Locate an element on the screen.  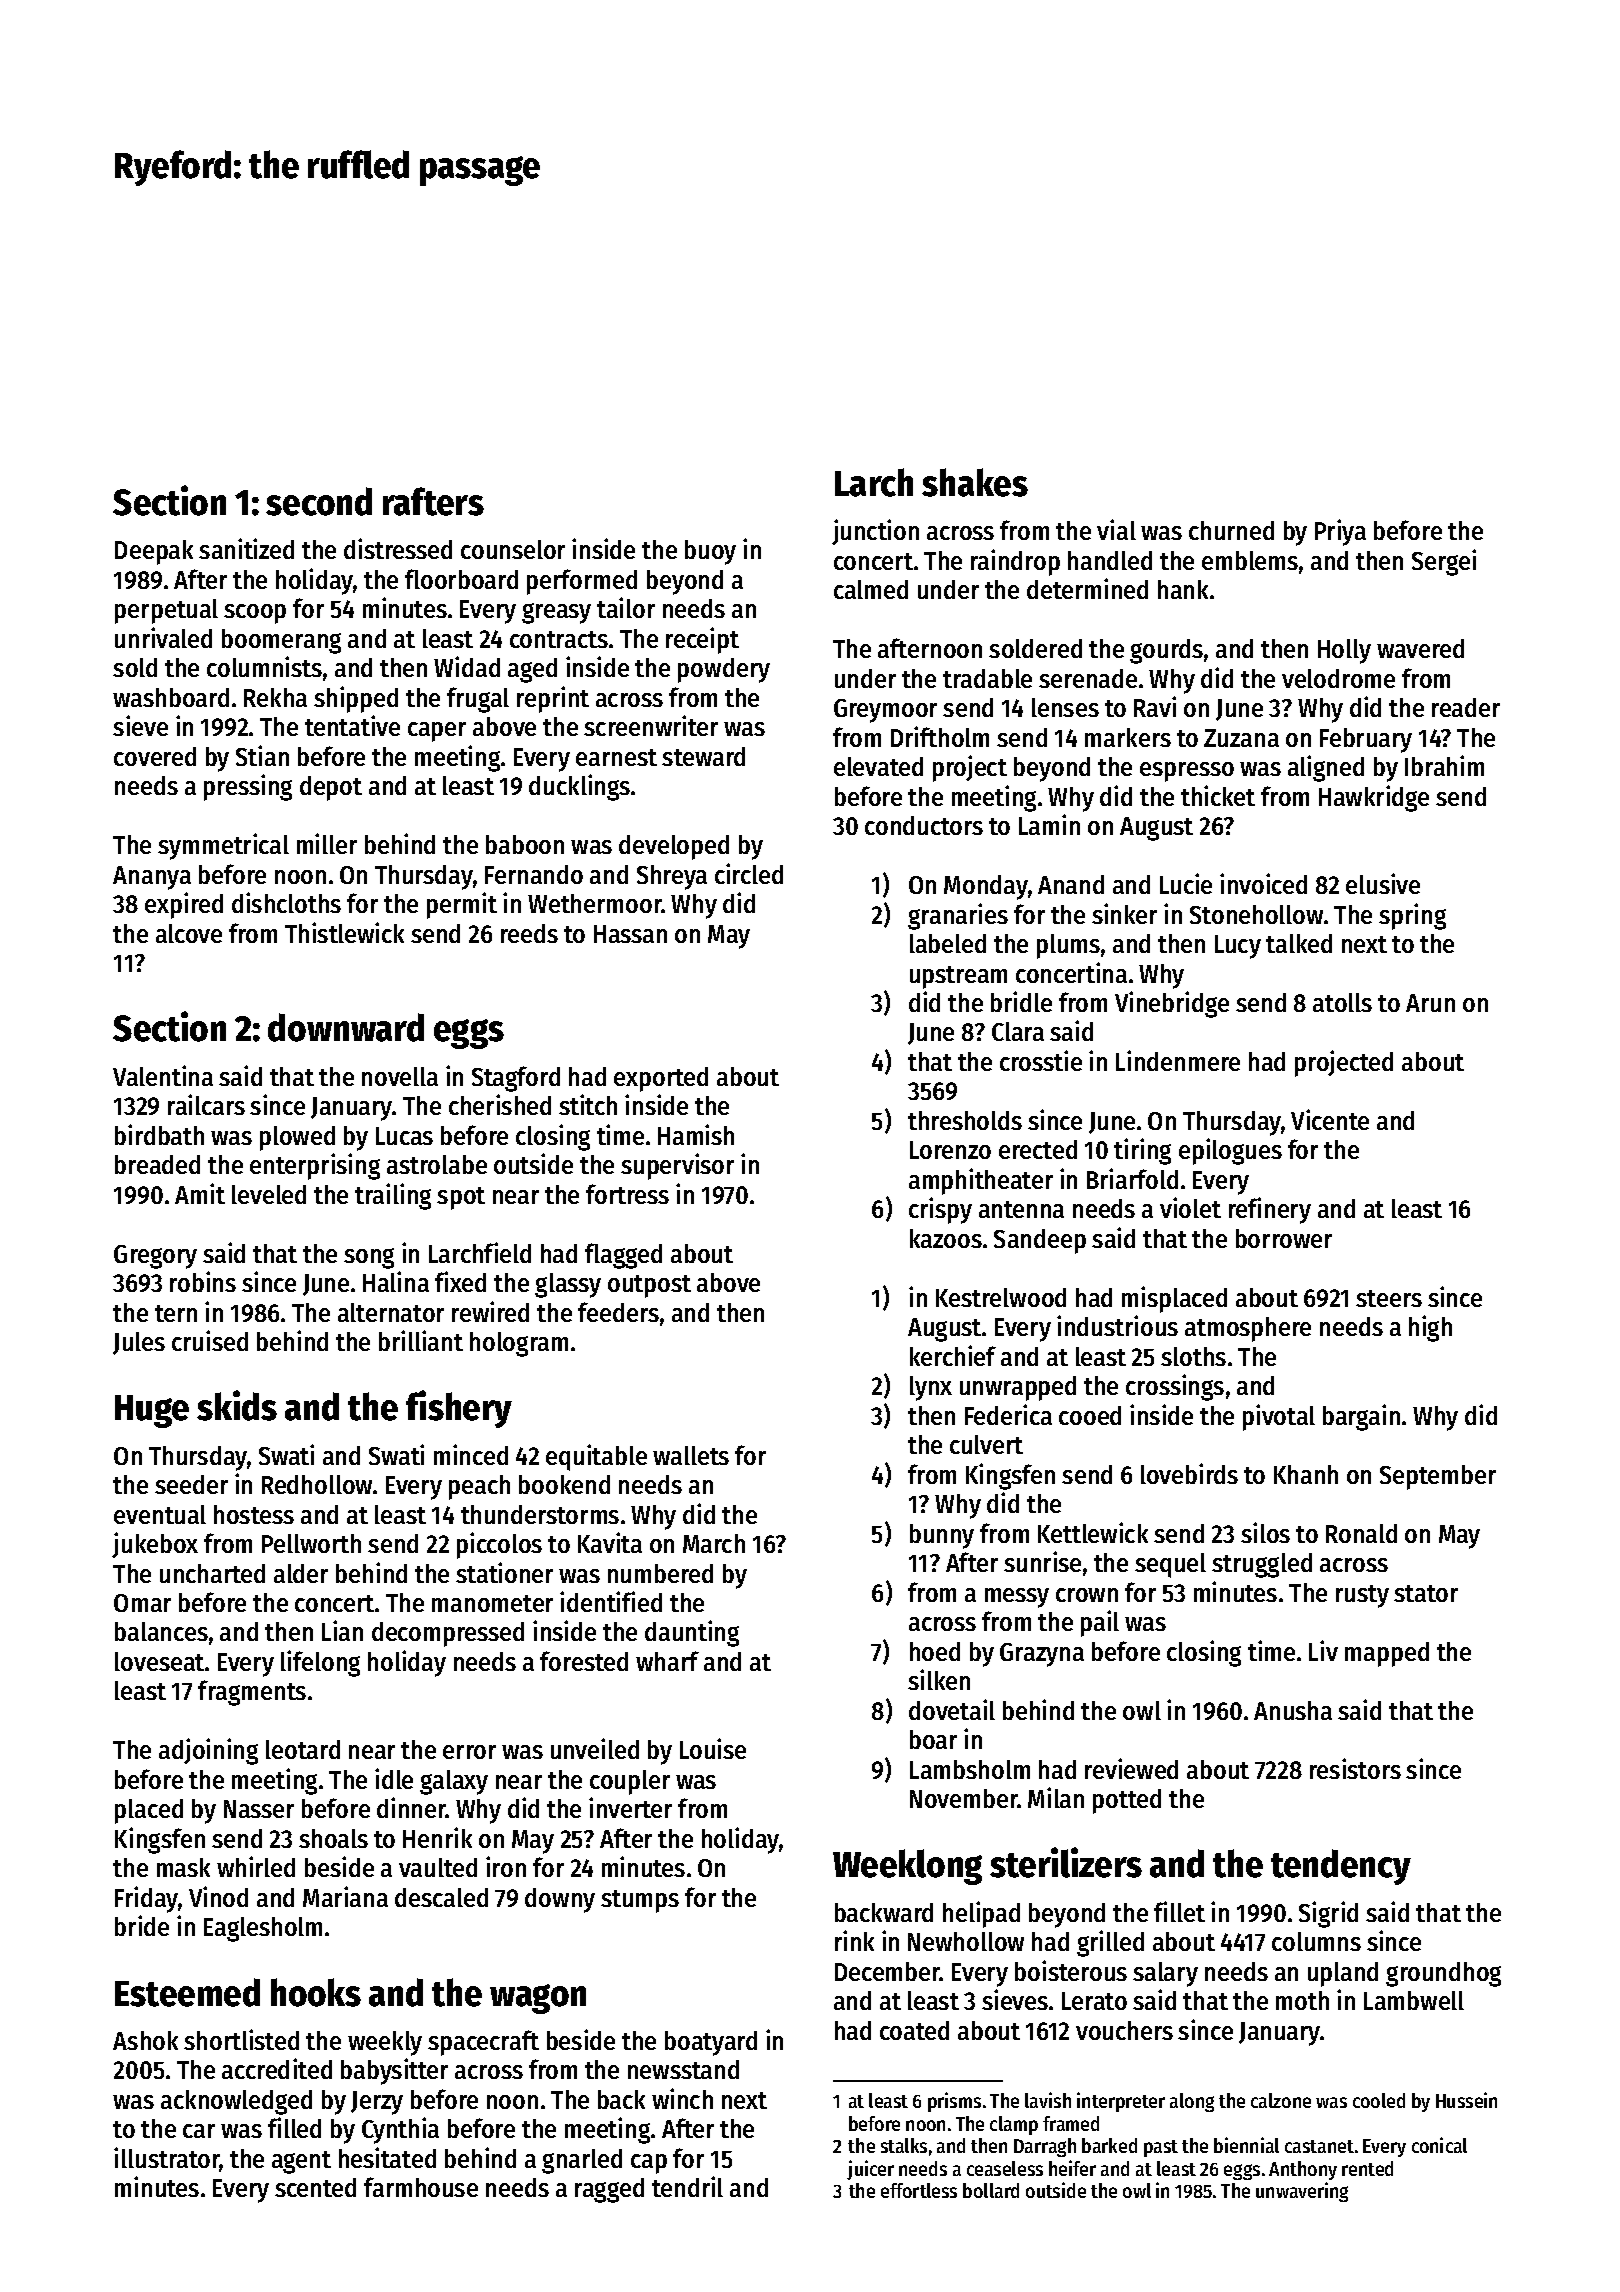
groundhog is located at coordinates (1443, 1974).
